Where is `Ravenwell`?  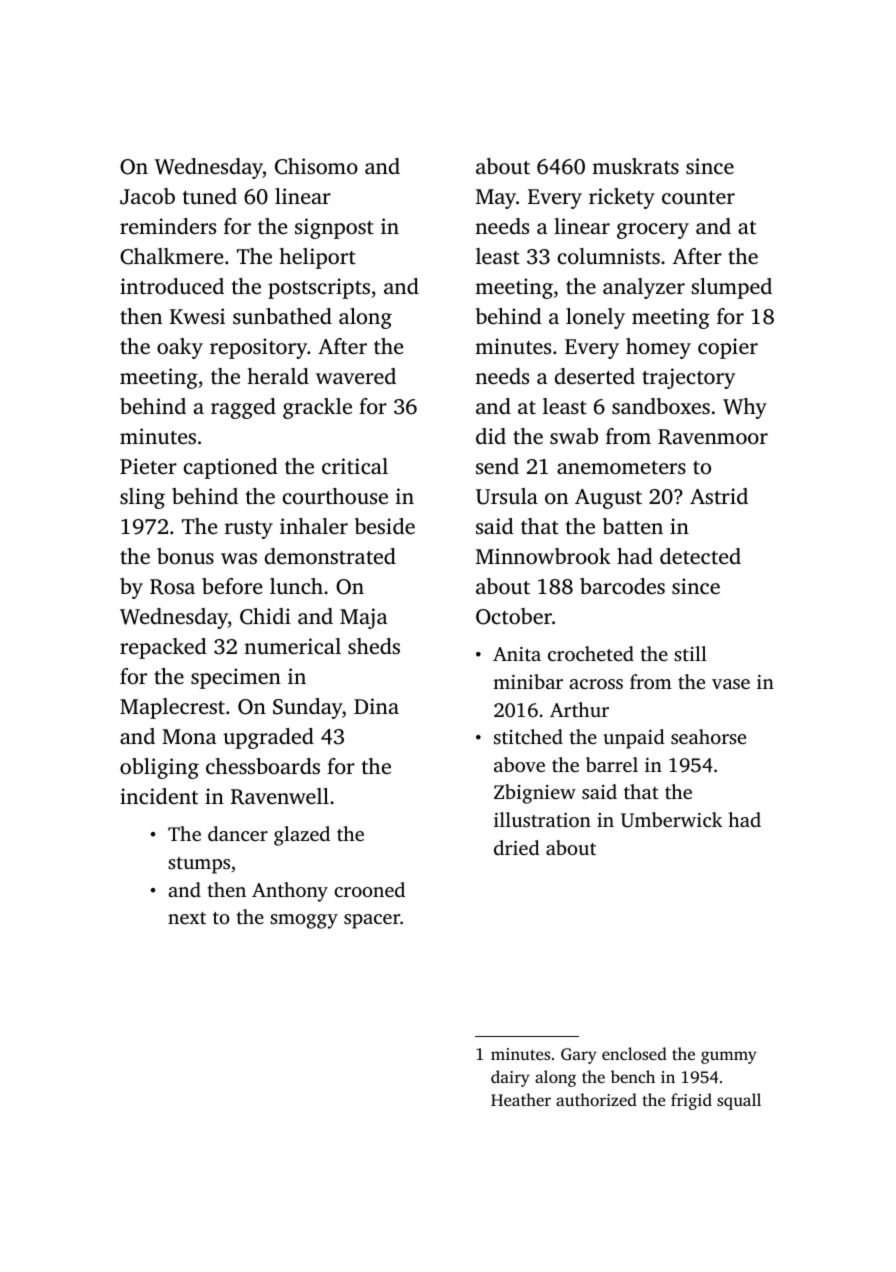
Ravenwell is located at coordinates (280, 796).
